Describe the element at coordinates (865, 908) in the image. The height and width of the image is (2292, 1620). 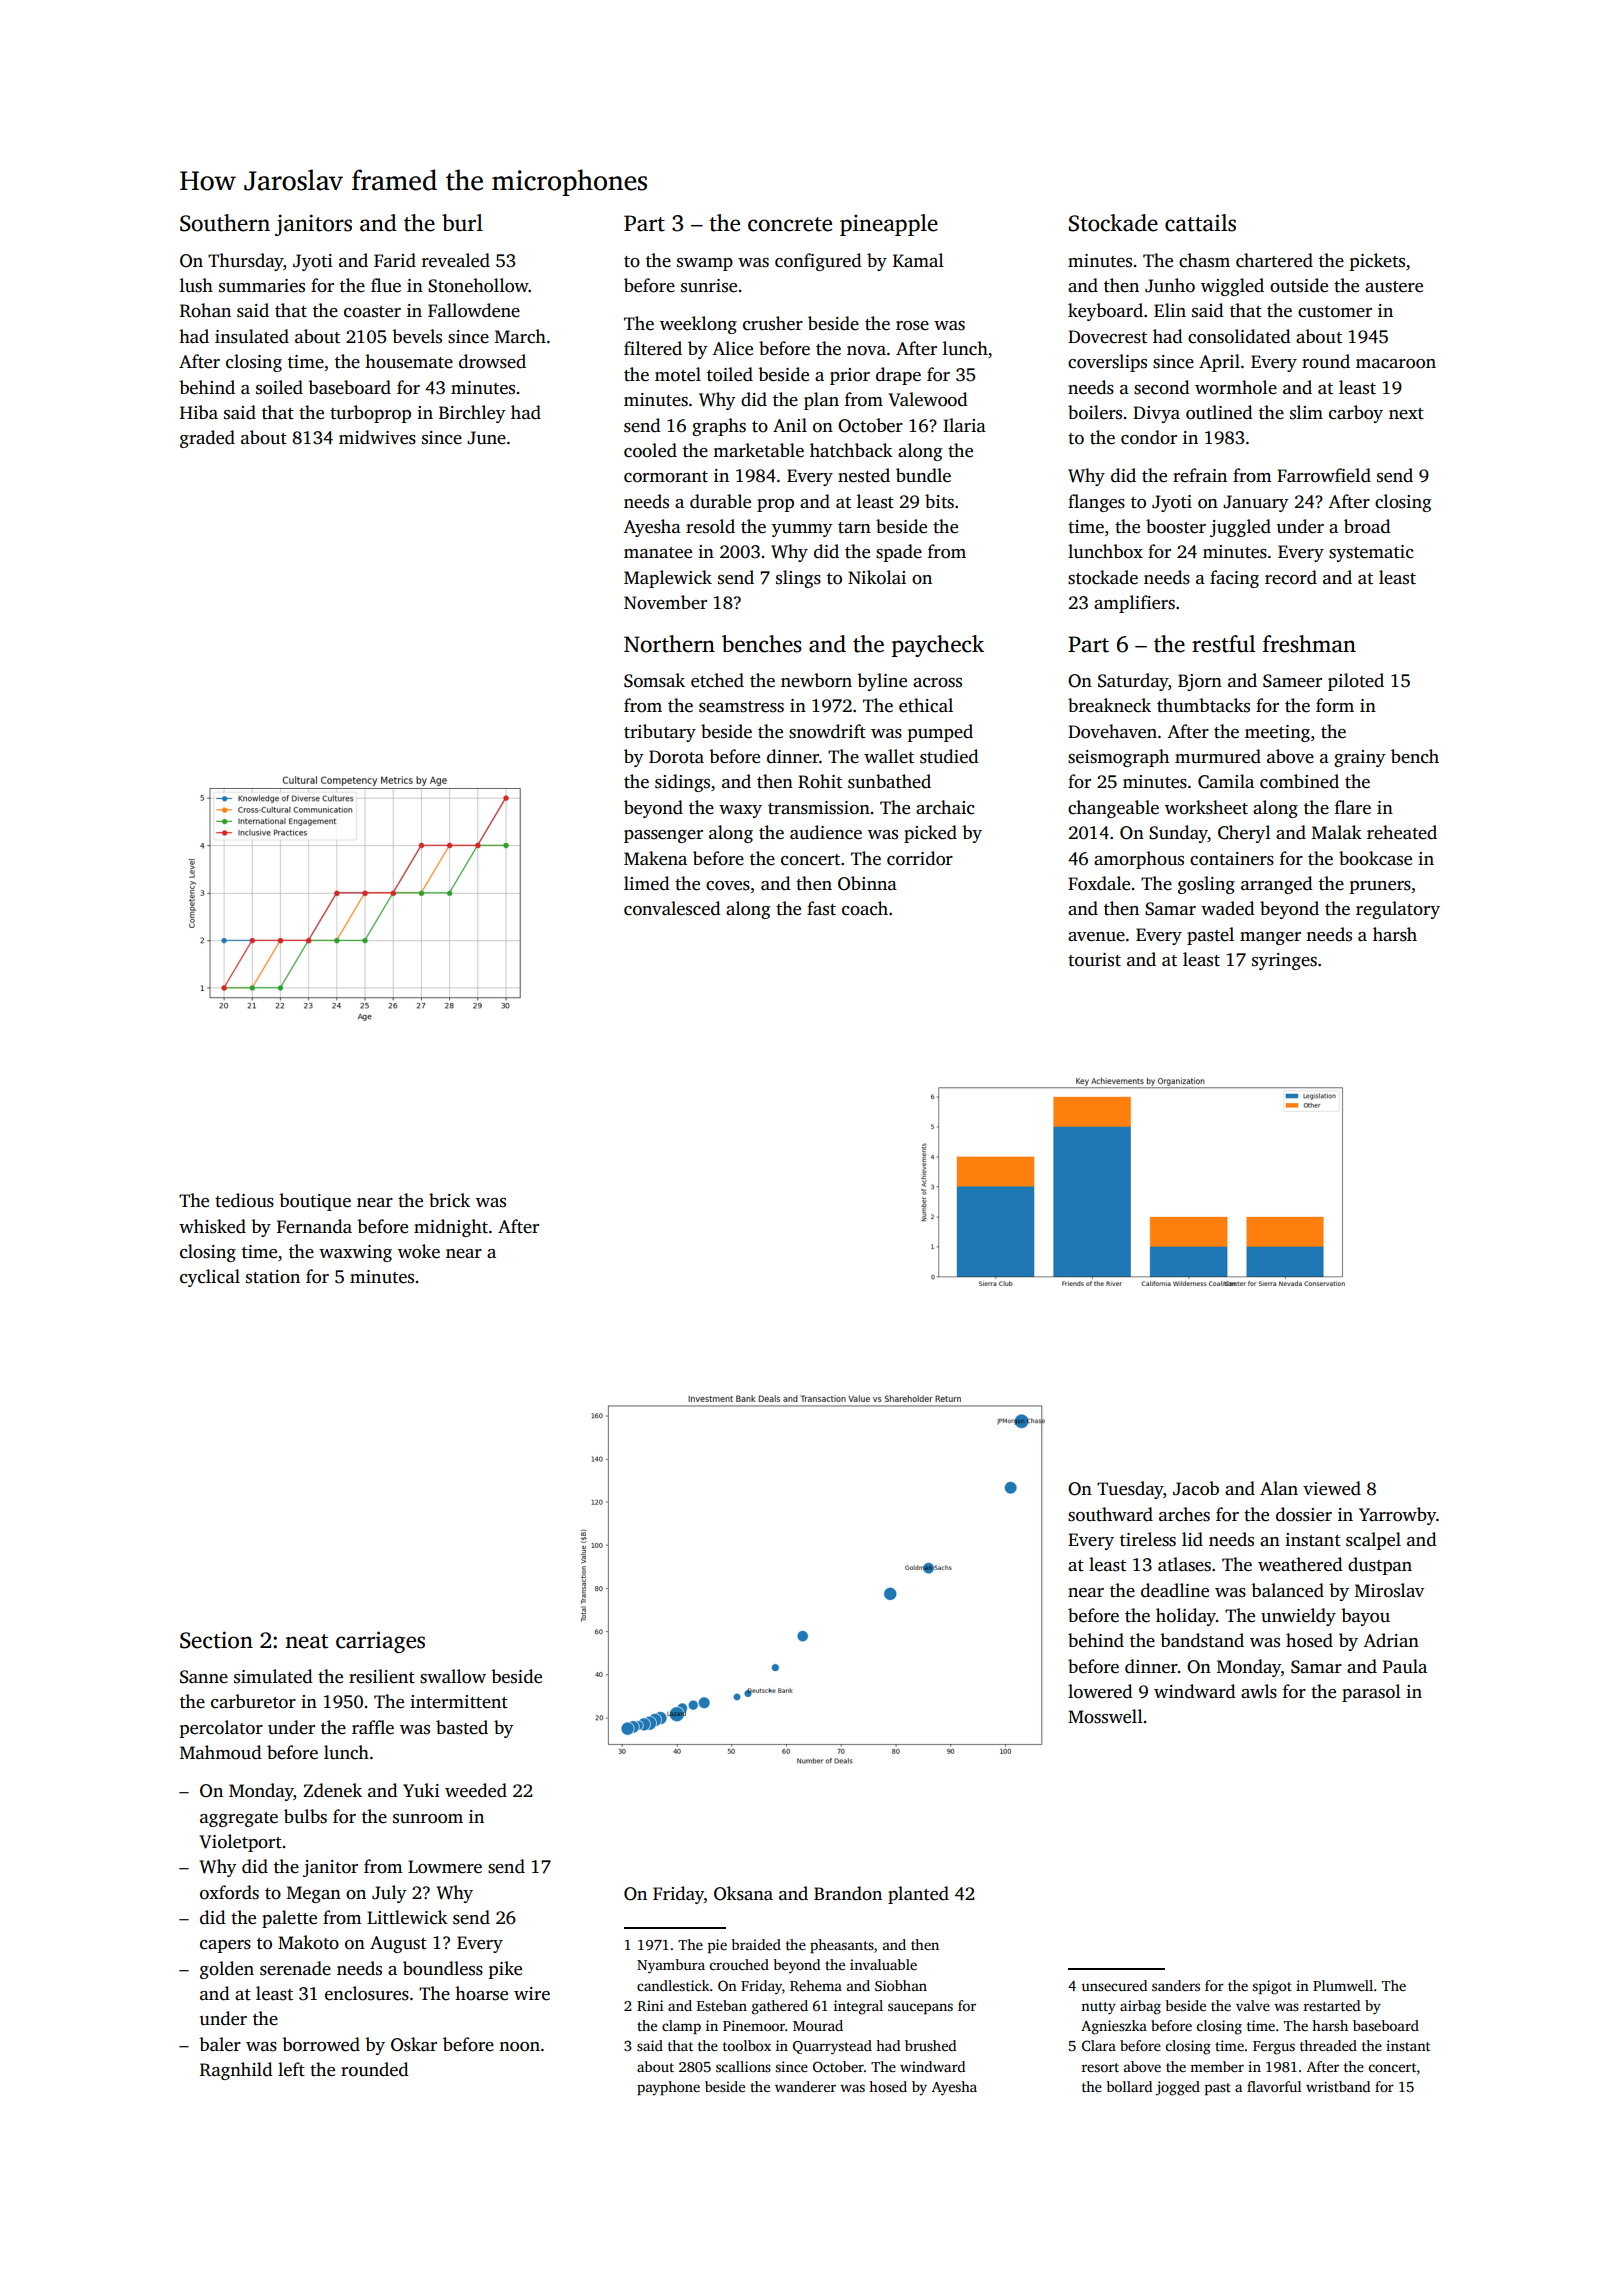
I see `coach` at that location.
